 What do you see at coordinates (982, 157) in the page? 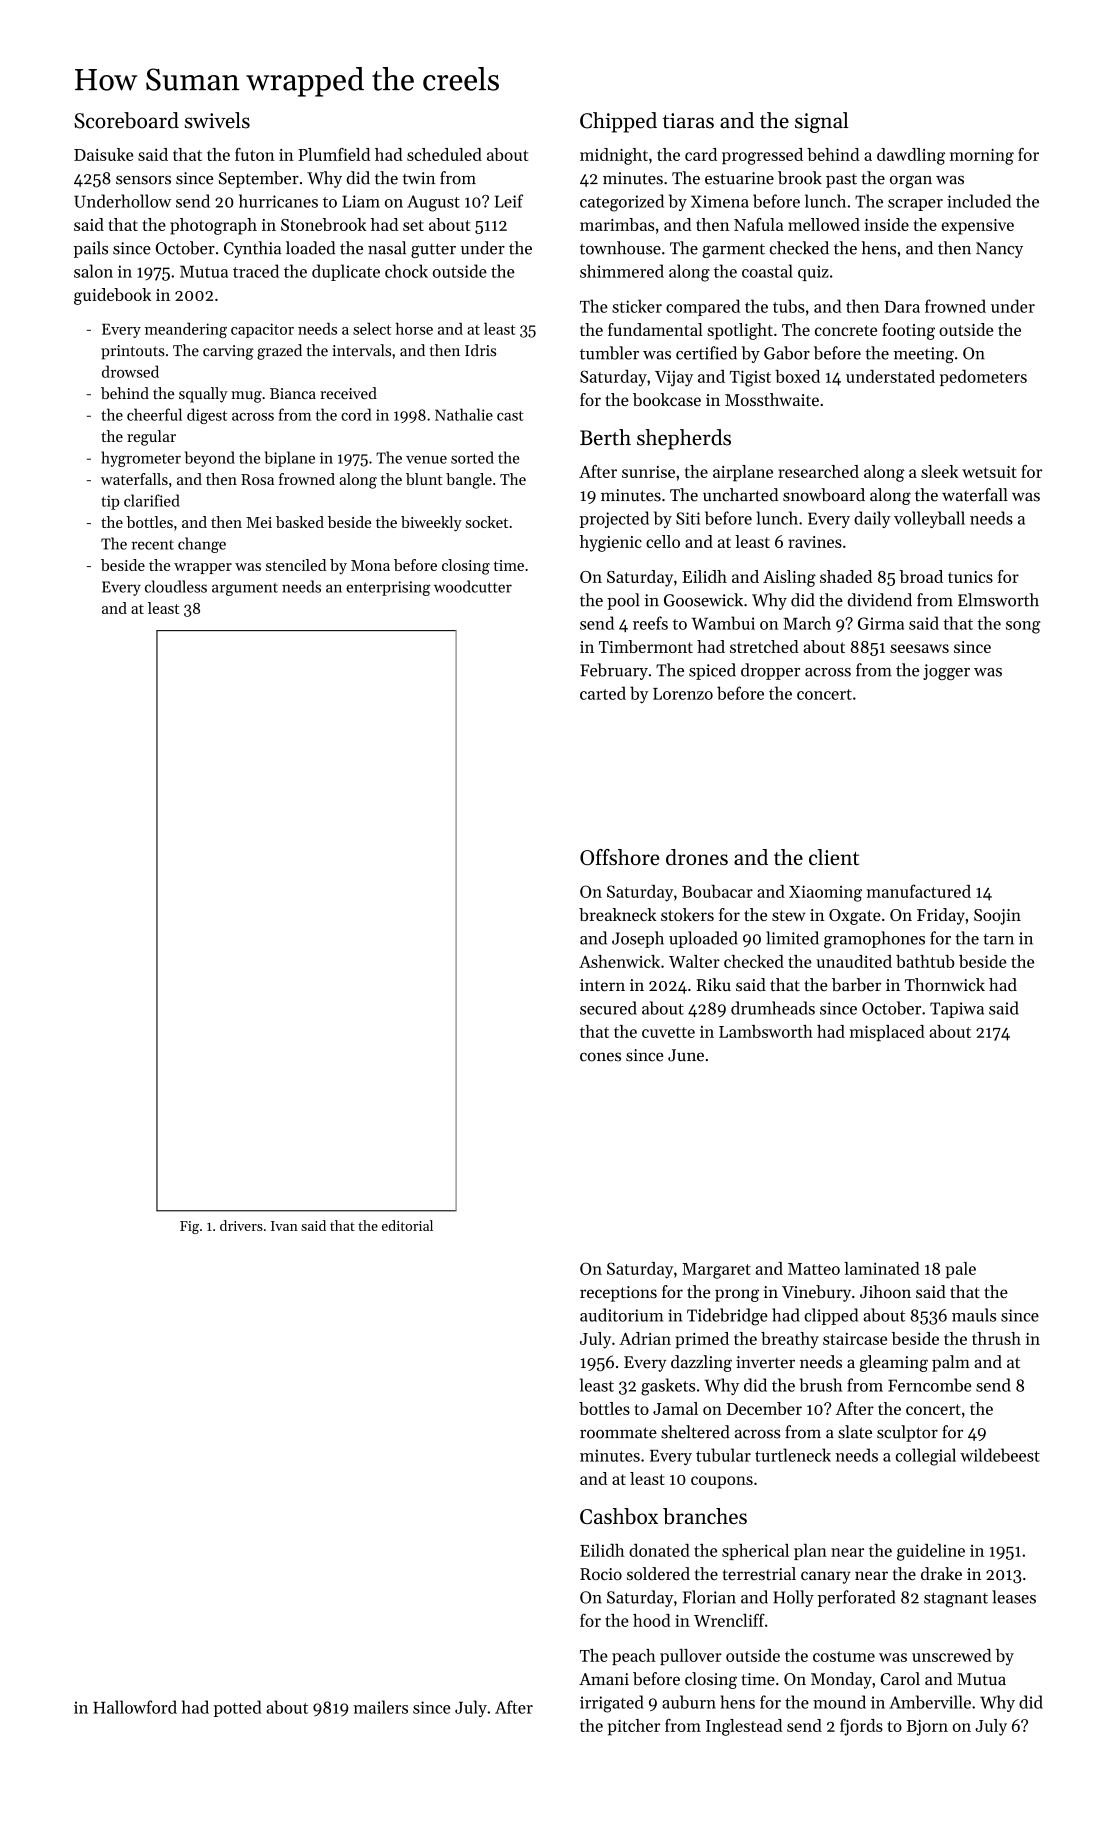
I see `morning` at bounding box center [982, 157].
